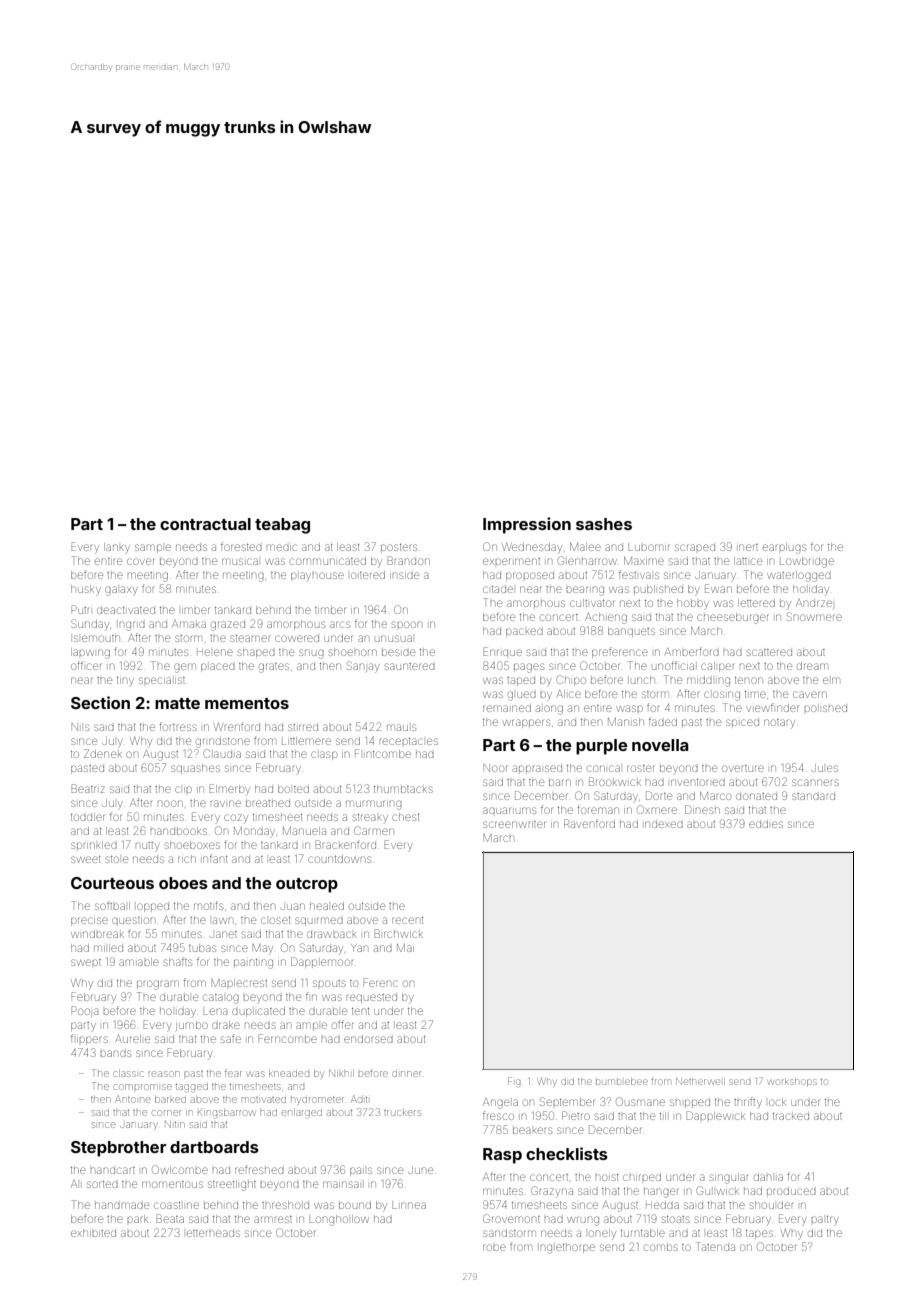 This screenshot has width=924, height=1308. I want to click on Impression, so click(527, 525).
